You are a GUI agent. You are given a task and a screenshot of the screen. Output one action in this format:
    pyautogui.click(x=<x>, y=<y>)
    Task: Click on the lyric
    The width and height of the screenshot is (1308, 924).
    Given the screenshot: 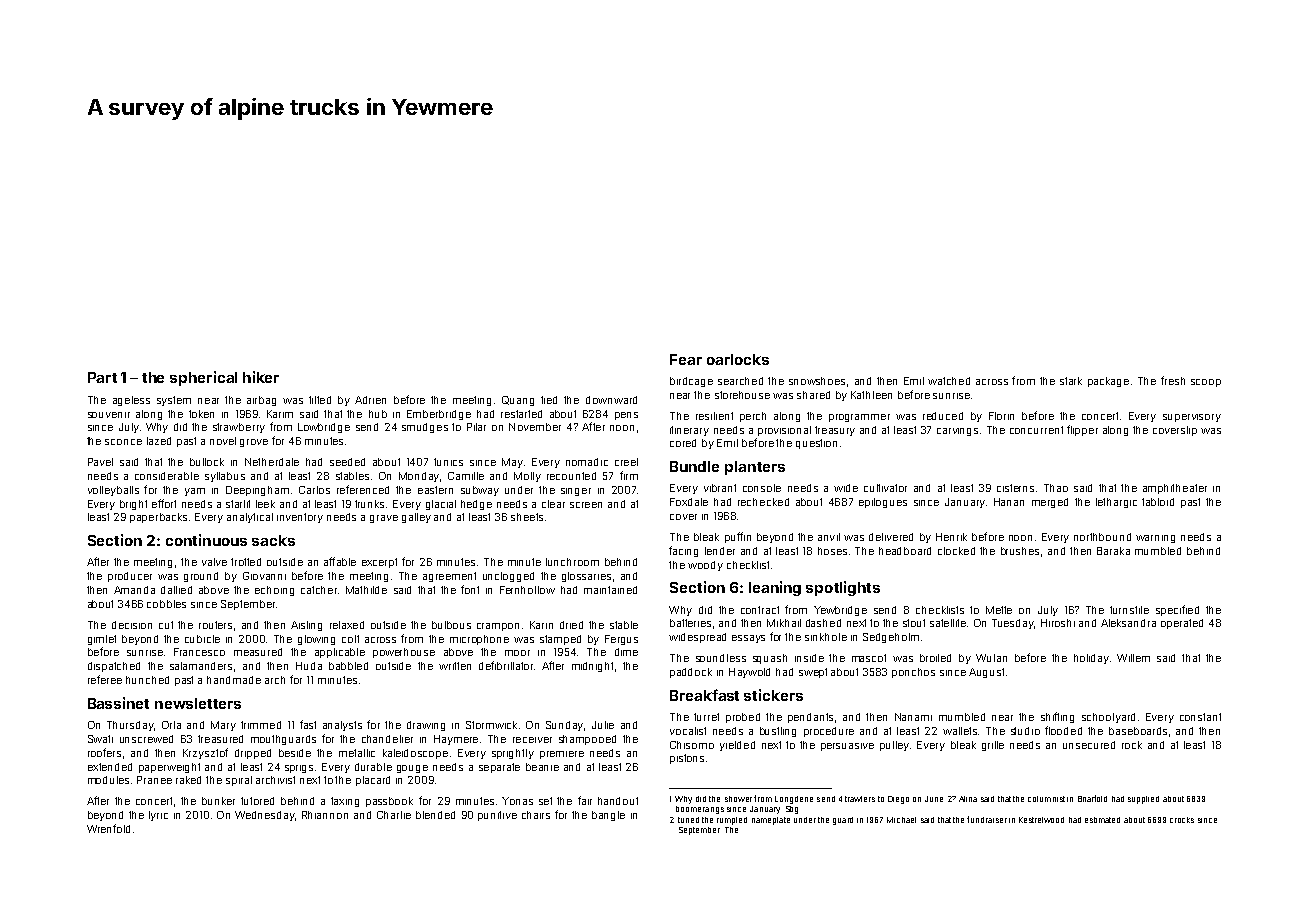 What is the action you would take?
    pyautogui.click(x=158, y=816)
